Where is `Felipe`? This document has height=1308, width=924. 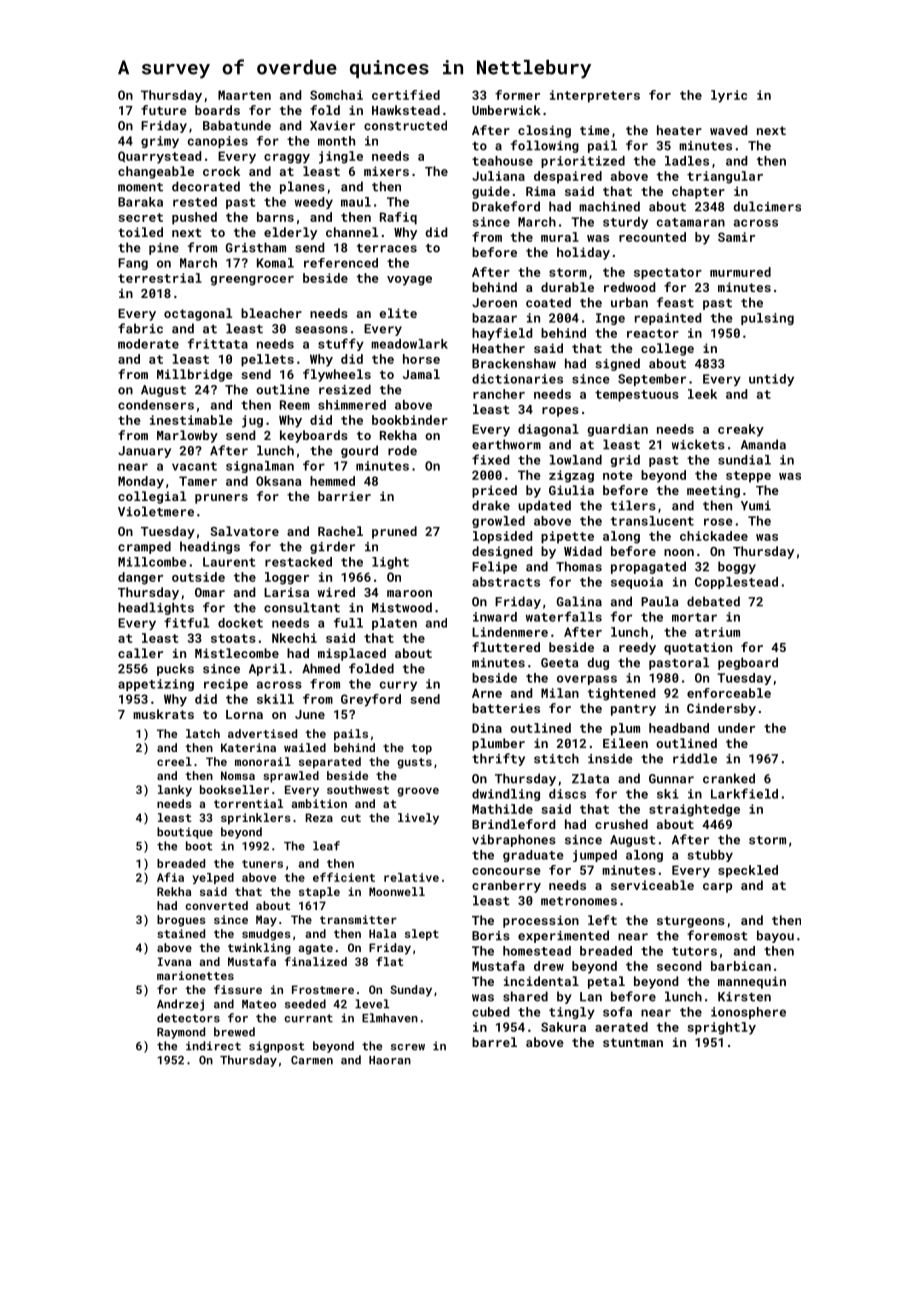
Felipe is located at coordinates (494, 567).
